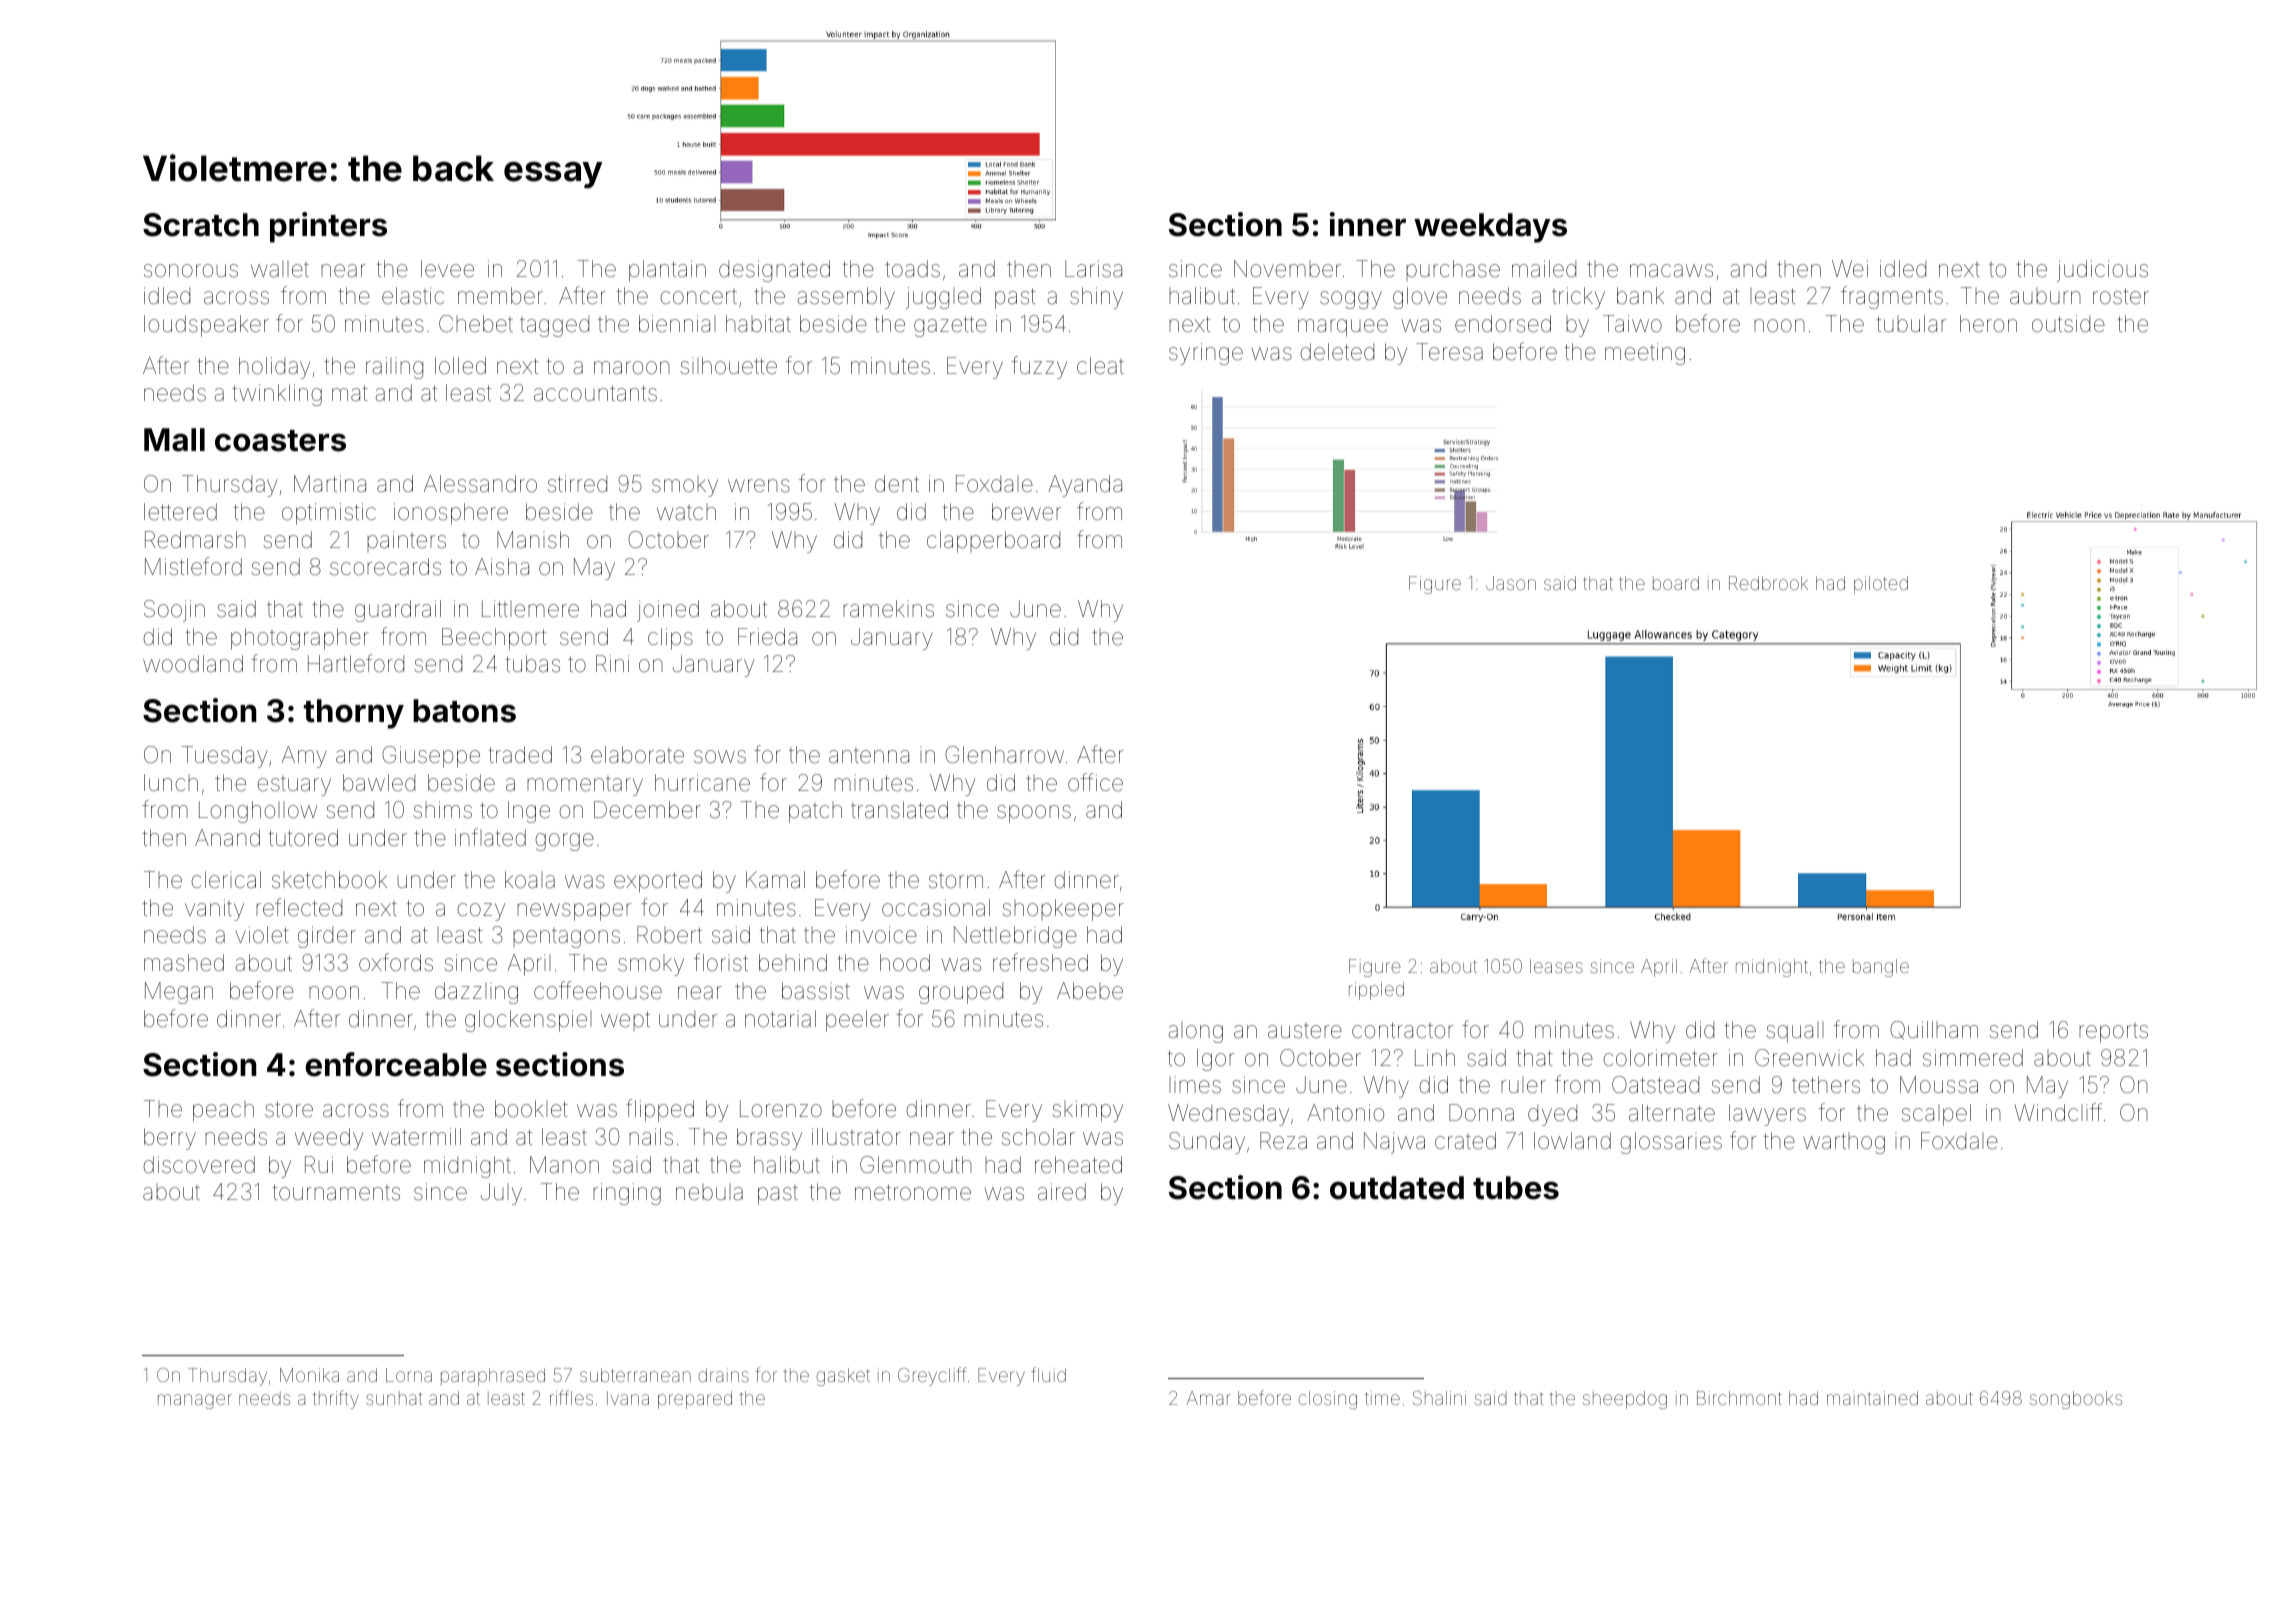 This image has height=1620, width=2292. Describe the element at coordinates (1809, 1058) in the image. I see `Greenwick` at that location.
